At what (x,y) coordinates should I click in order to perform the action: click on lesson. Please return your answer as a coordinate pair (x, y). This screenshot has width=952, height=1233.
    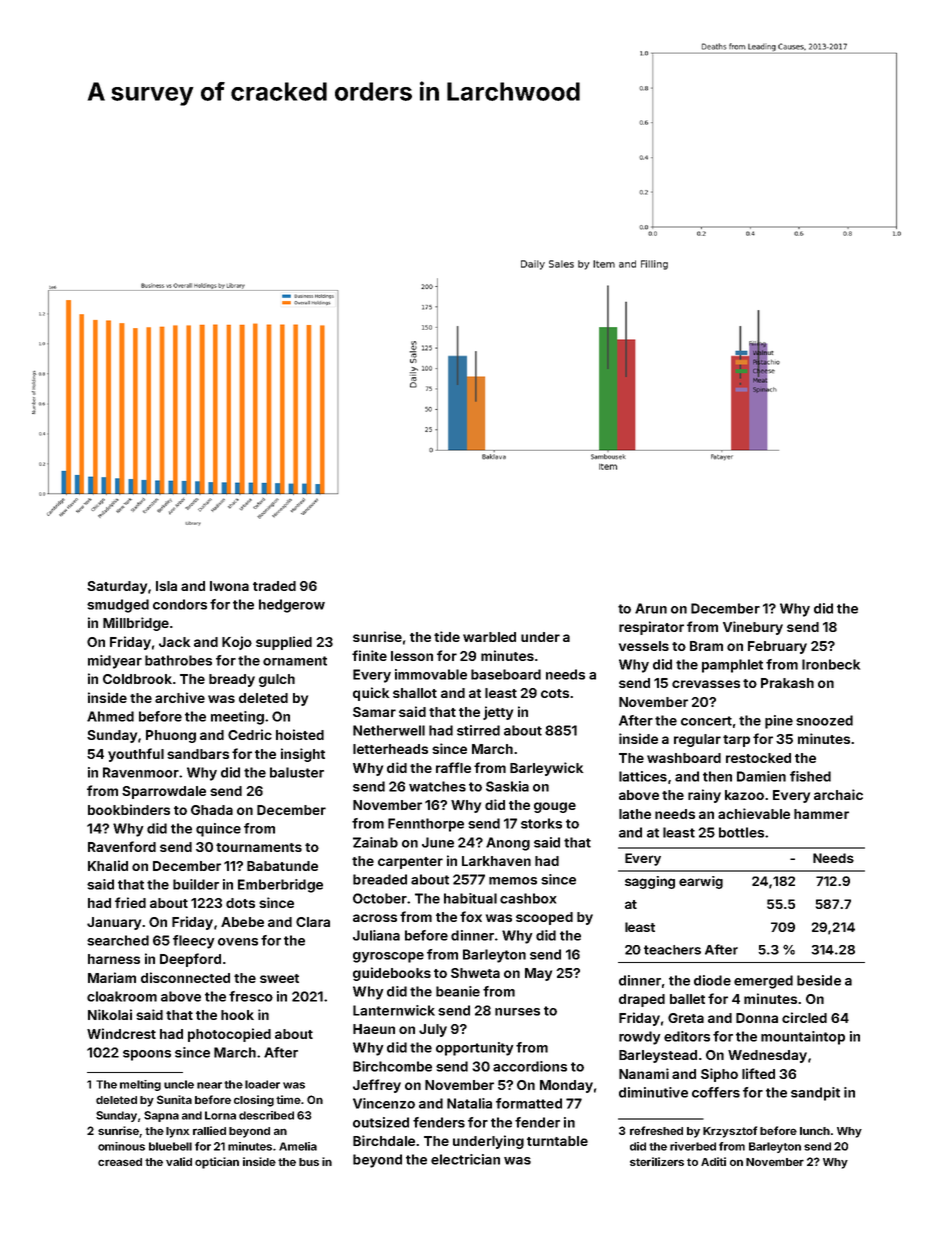
    Looking at the image, I should click on (412, 656).
